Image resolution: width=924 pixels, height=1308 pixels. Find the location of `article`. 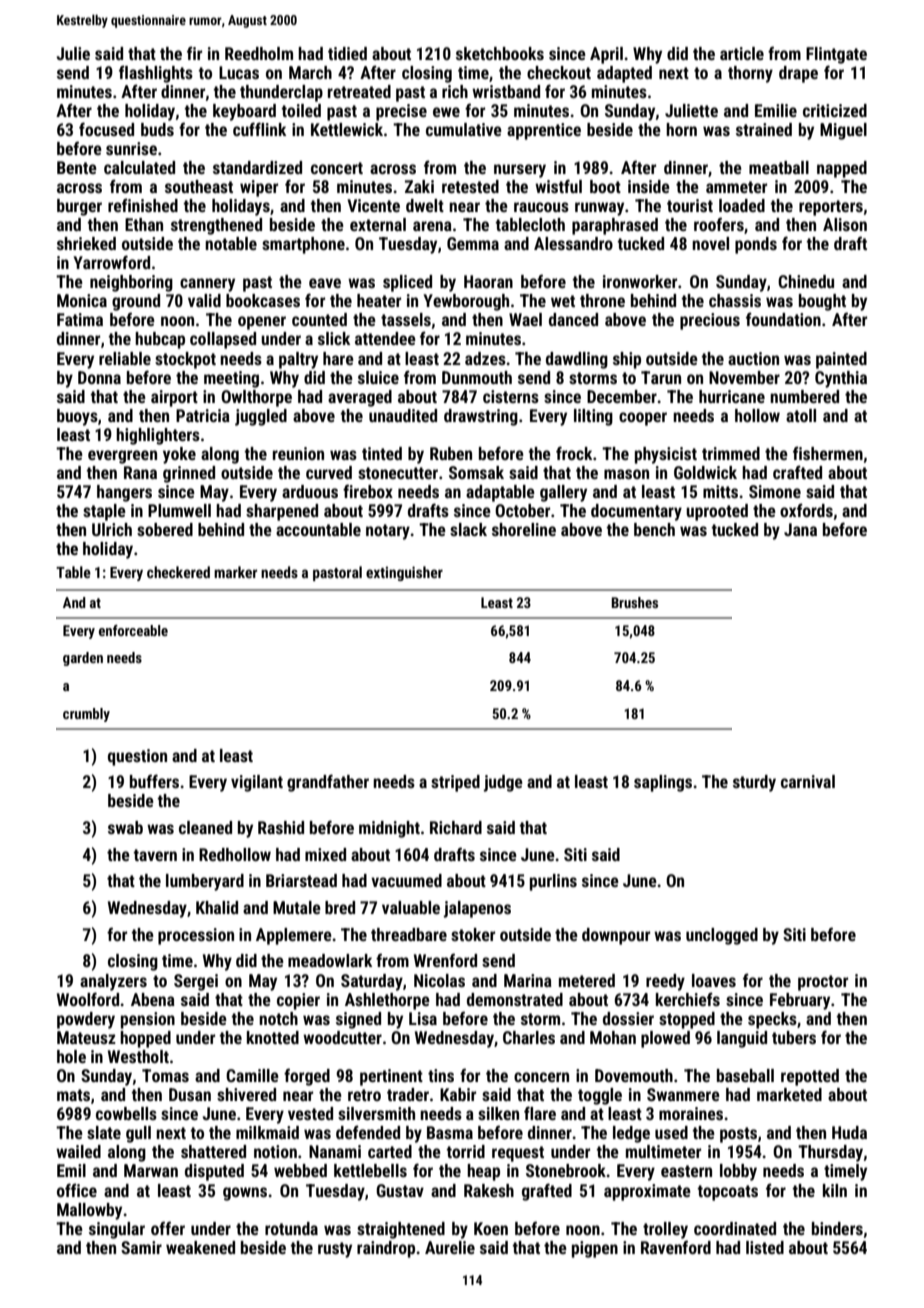

article is located at coordinates (742, 53).
